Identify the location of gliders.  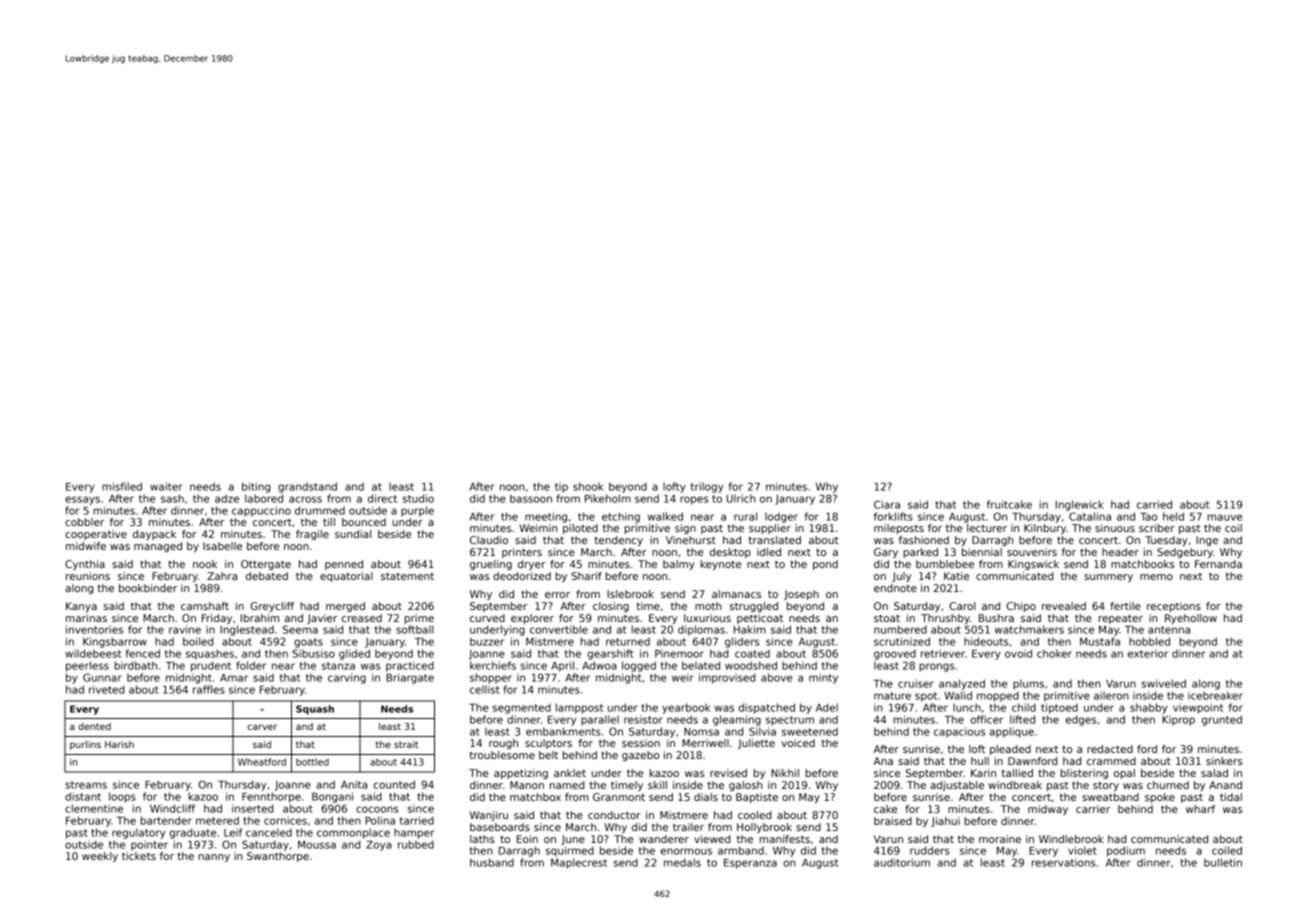
(742, 642).
